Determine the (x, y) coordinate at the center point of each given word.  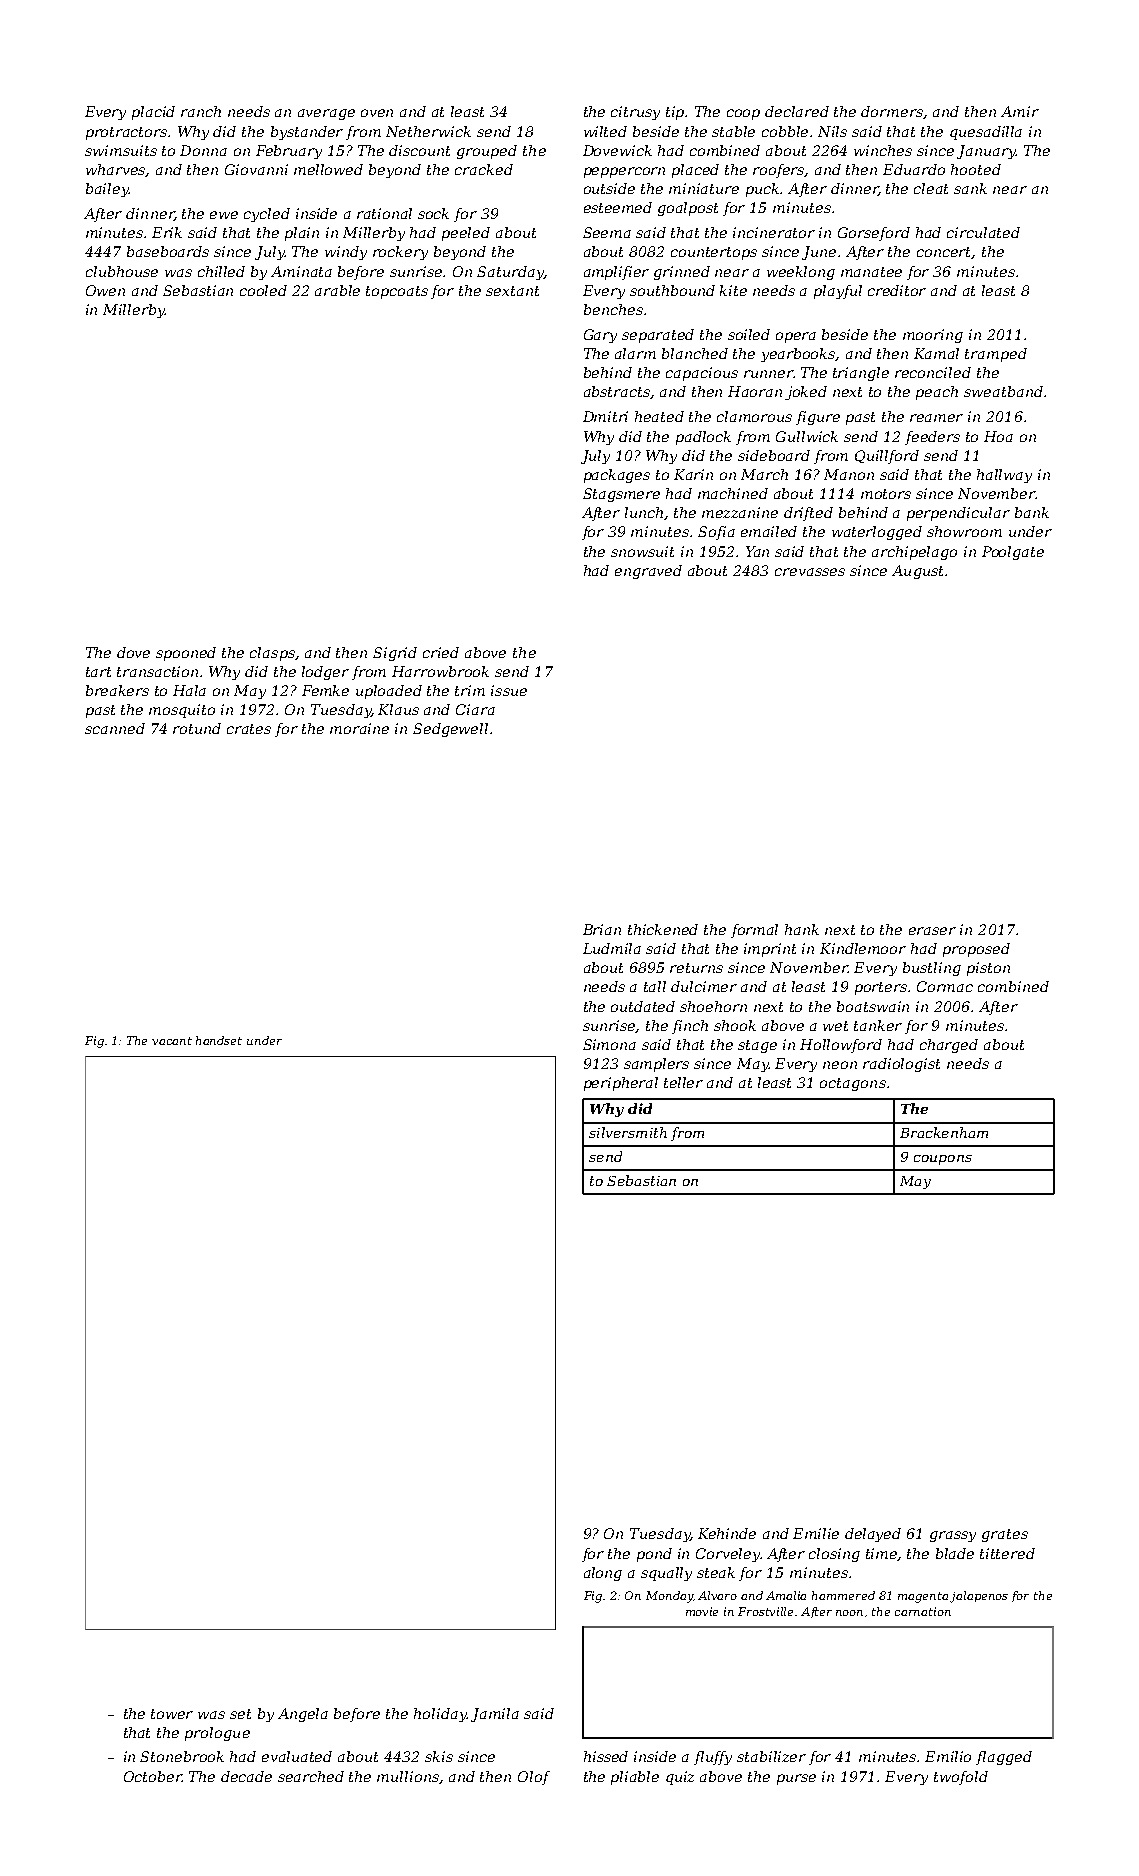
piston (988, 969)
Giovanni (256, 169)
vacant (172, 1041)
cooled (263, 290)
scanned (115, 728)
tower (172, 1714)
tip (676, 113)
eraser (932, 931)
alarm (635, 353)
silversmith (628, 1132)
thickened (663, 929)
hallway (1004, 476)
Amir (1020, 111)
